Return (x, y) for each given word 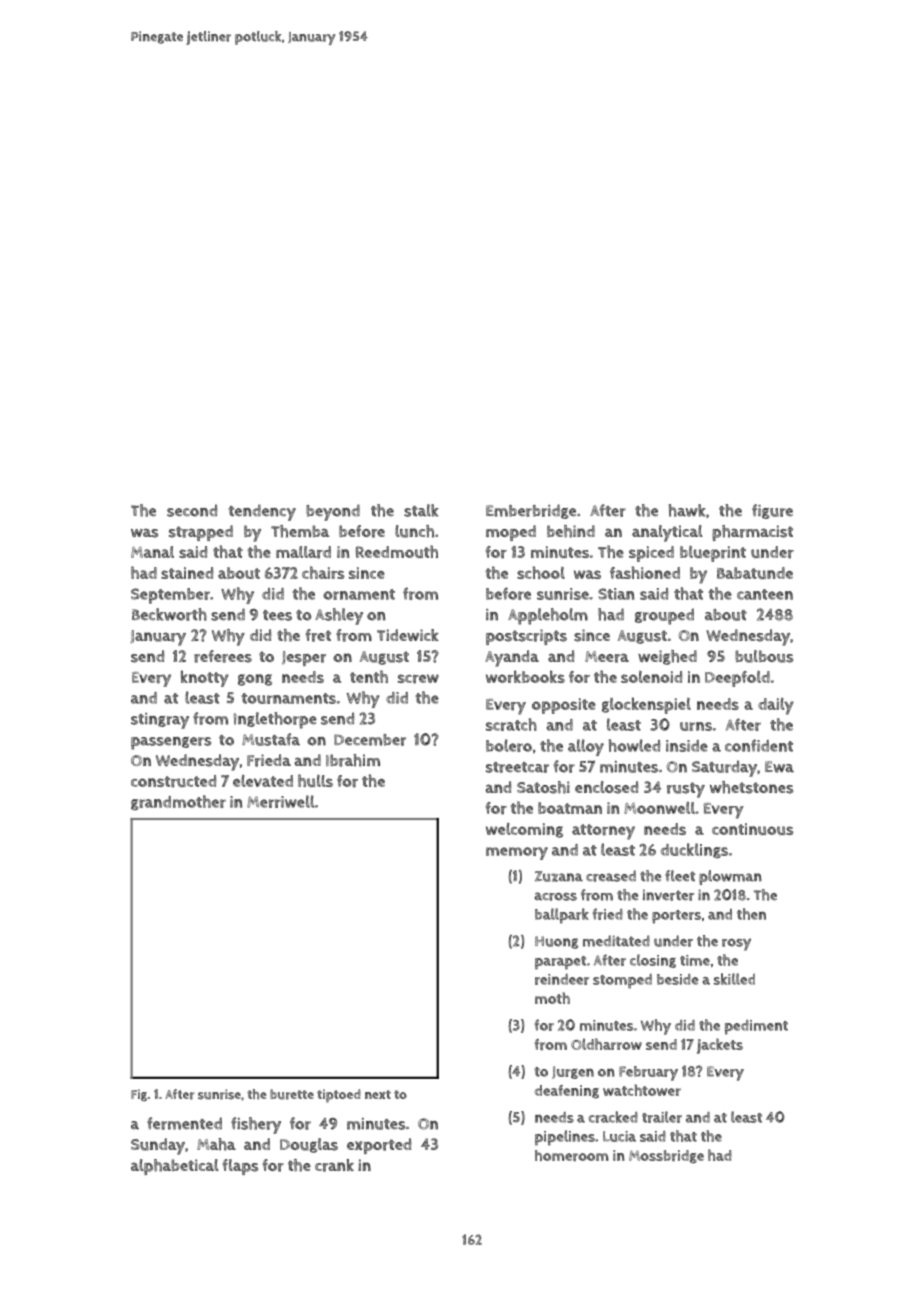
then (751, 914)
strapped (201, 533)
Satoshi (543, 787)
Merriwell (281, 801)
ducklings (694, 850)
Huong (556, 942)
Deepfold (737, 679)
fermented (184, 1123)
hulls (315, 780)
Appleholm (548, 616)
